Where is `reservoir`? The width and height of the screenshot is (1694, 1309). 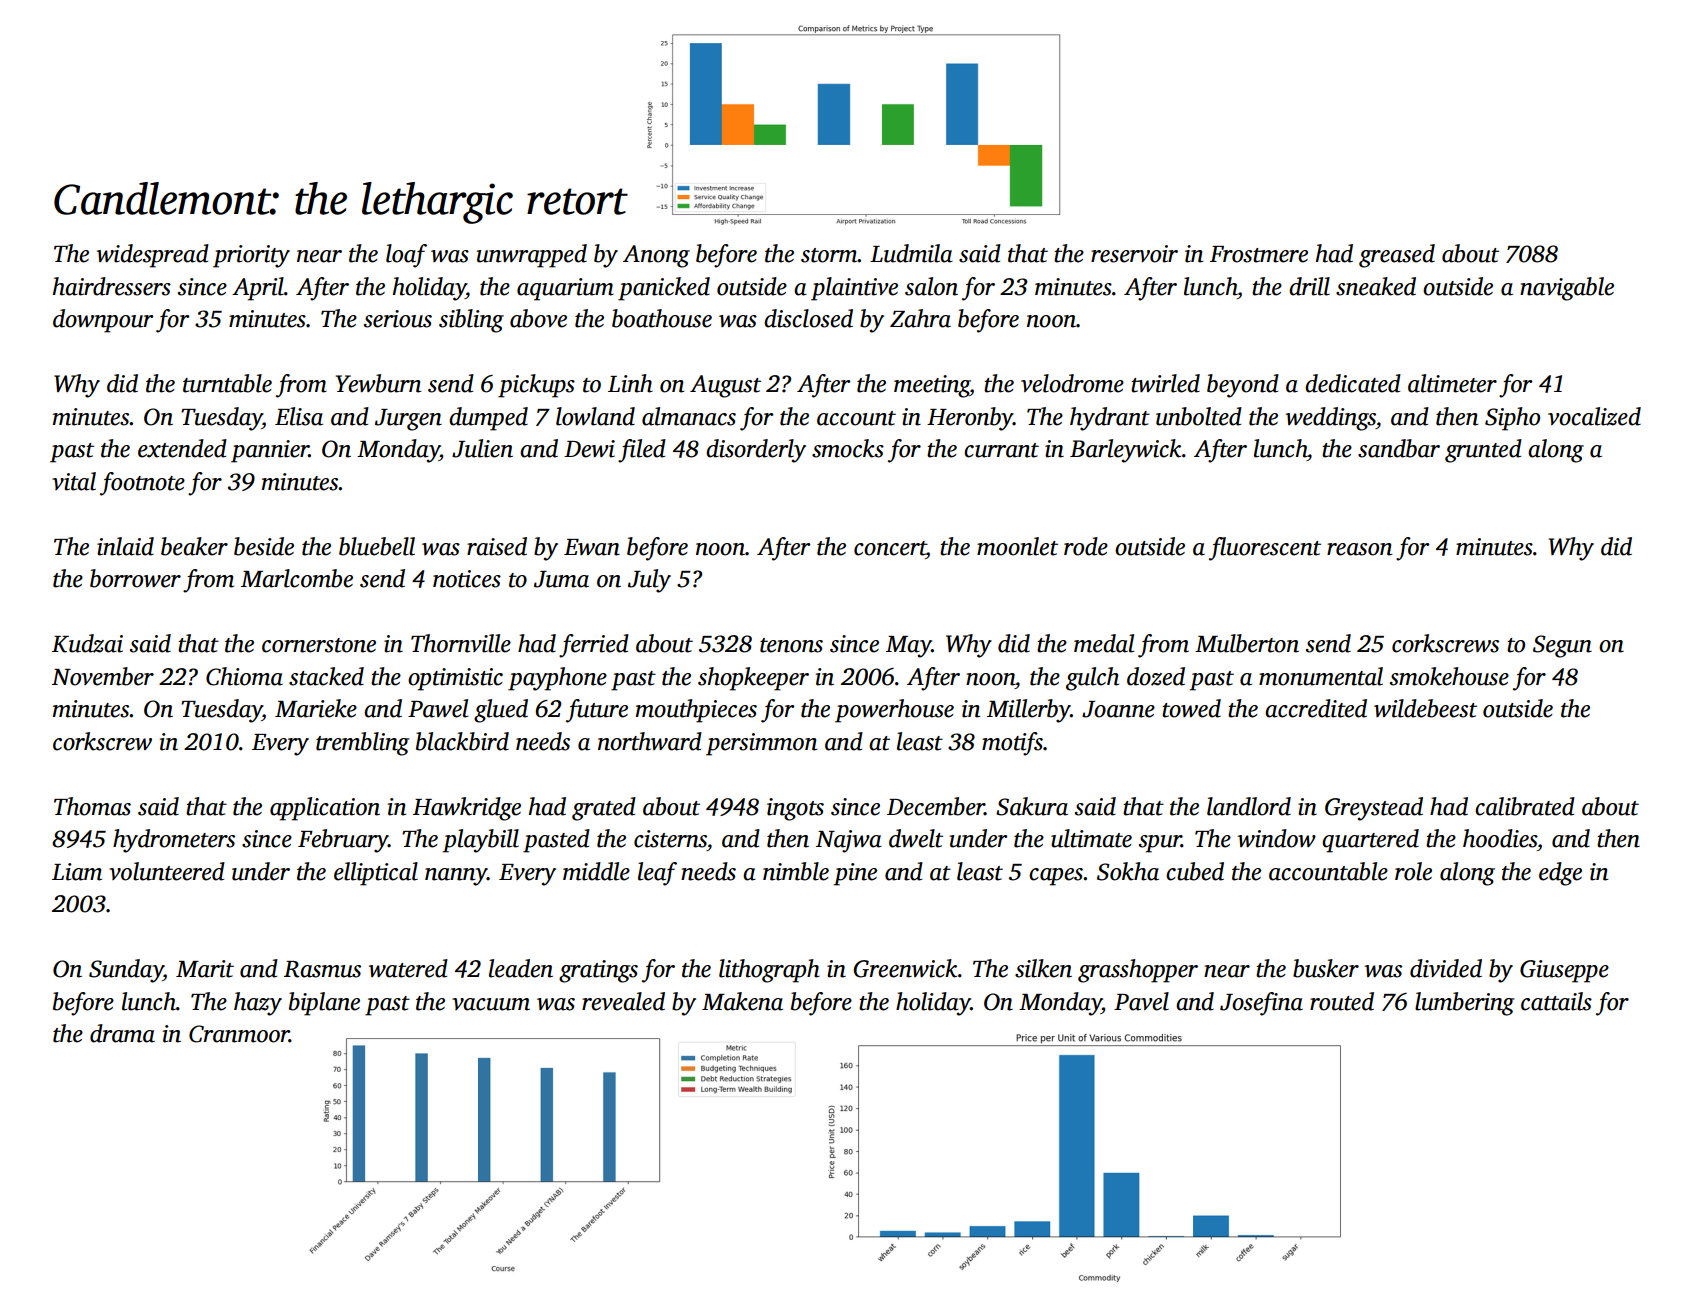
reservoir is located at coordinates (1134, 254).
